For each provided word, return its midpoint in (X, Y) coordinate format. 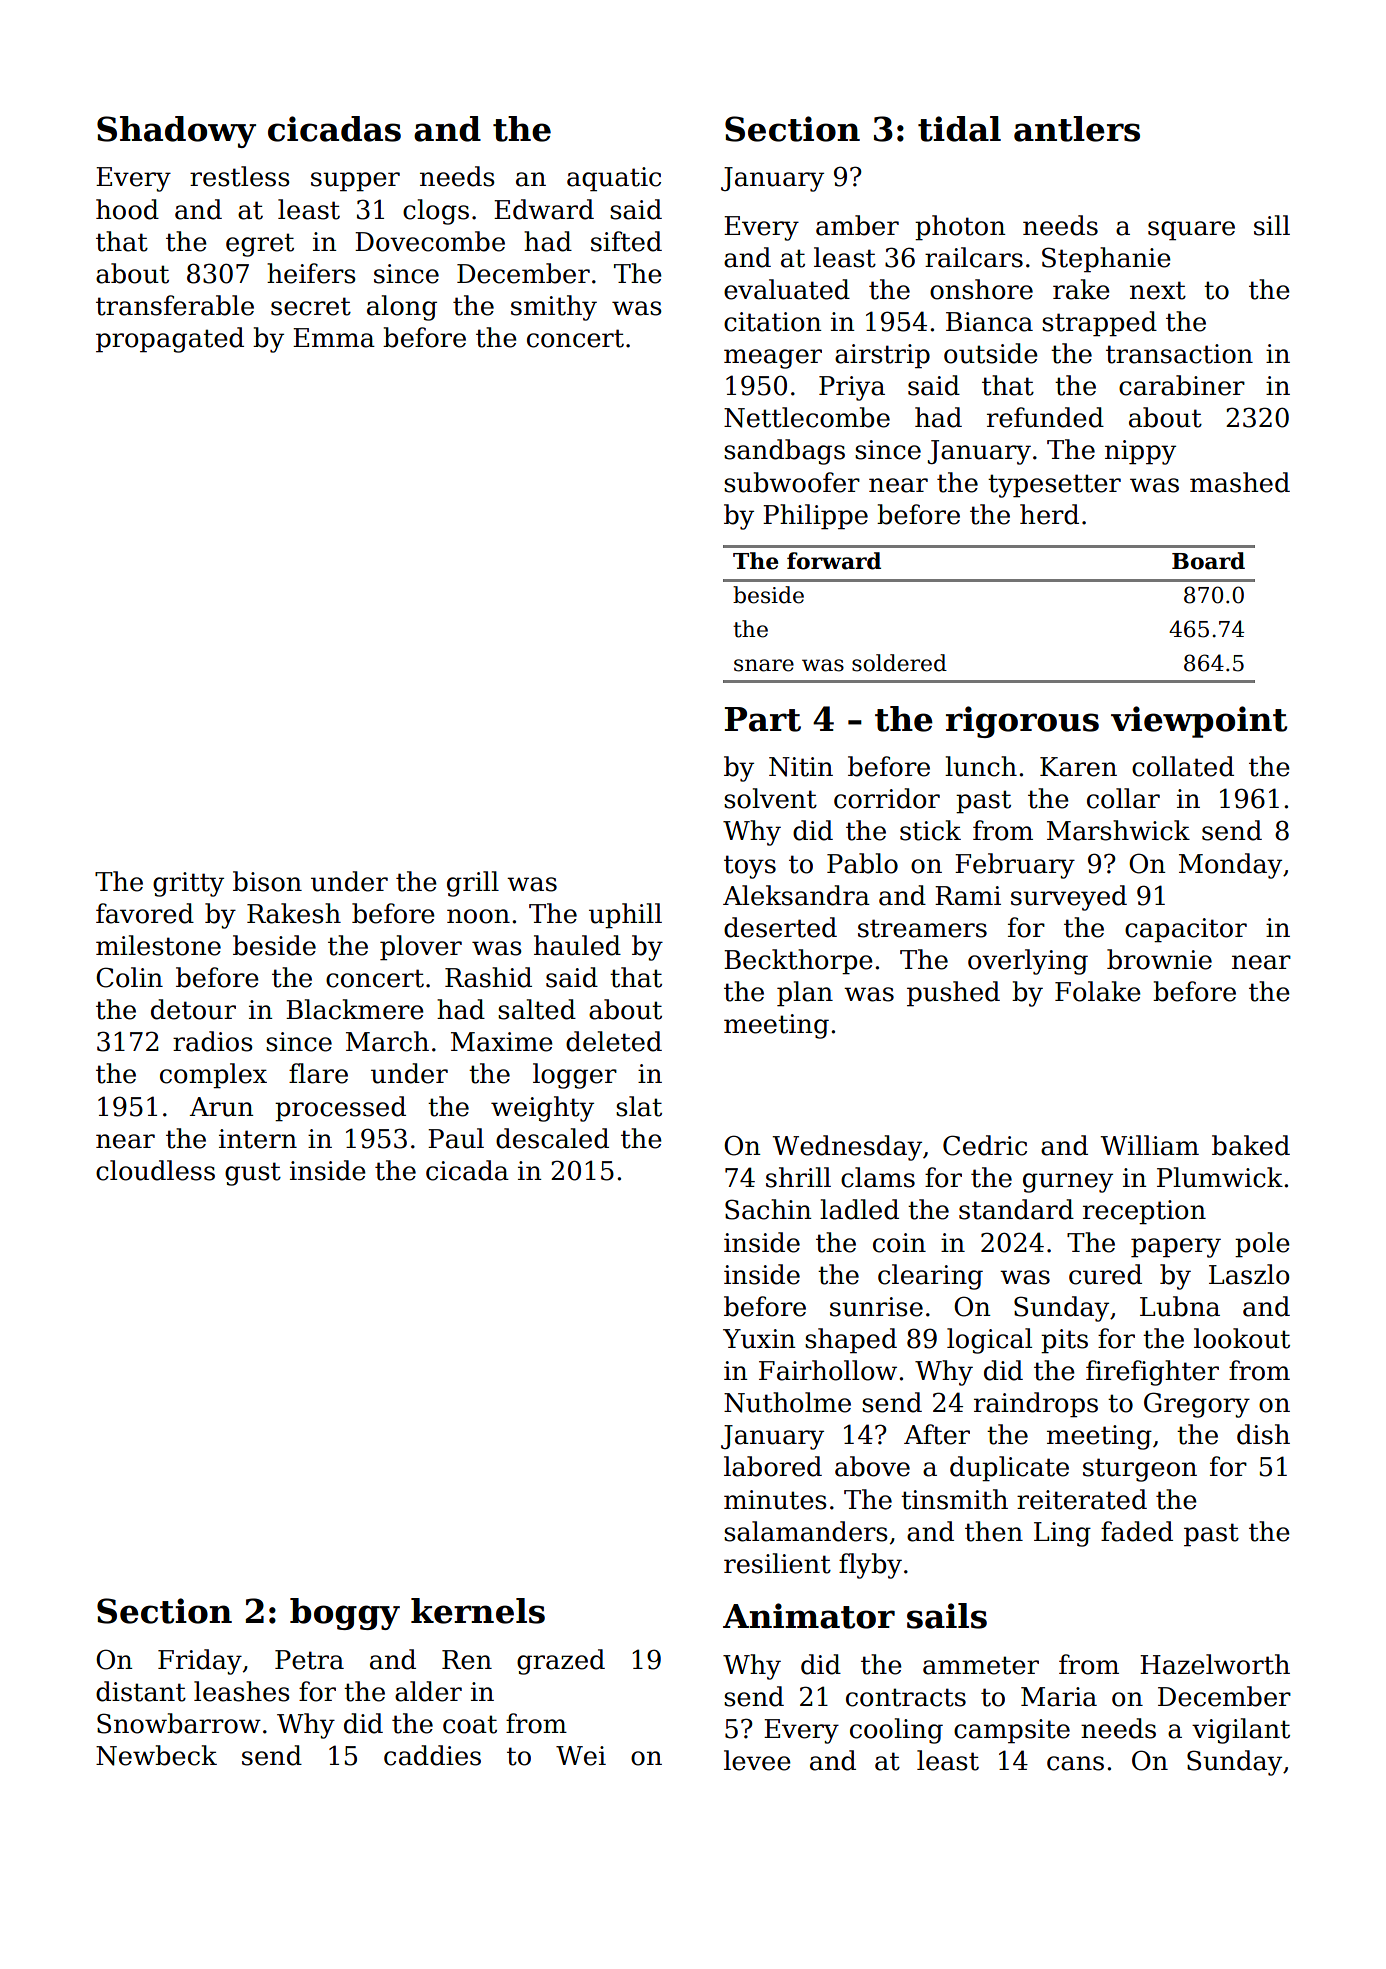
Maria (1059, 1697)
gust (253, 1174)
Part (763, 719)
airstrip (882, 356)
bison (267, 881)
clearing (930, 1277)
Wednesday (847, 1148)
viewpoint (1199, 722)
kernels (478, 1611)
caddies (432, 1755)
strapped (1099, 324)
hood (127, 209)
